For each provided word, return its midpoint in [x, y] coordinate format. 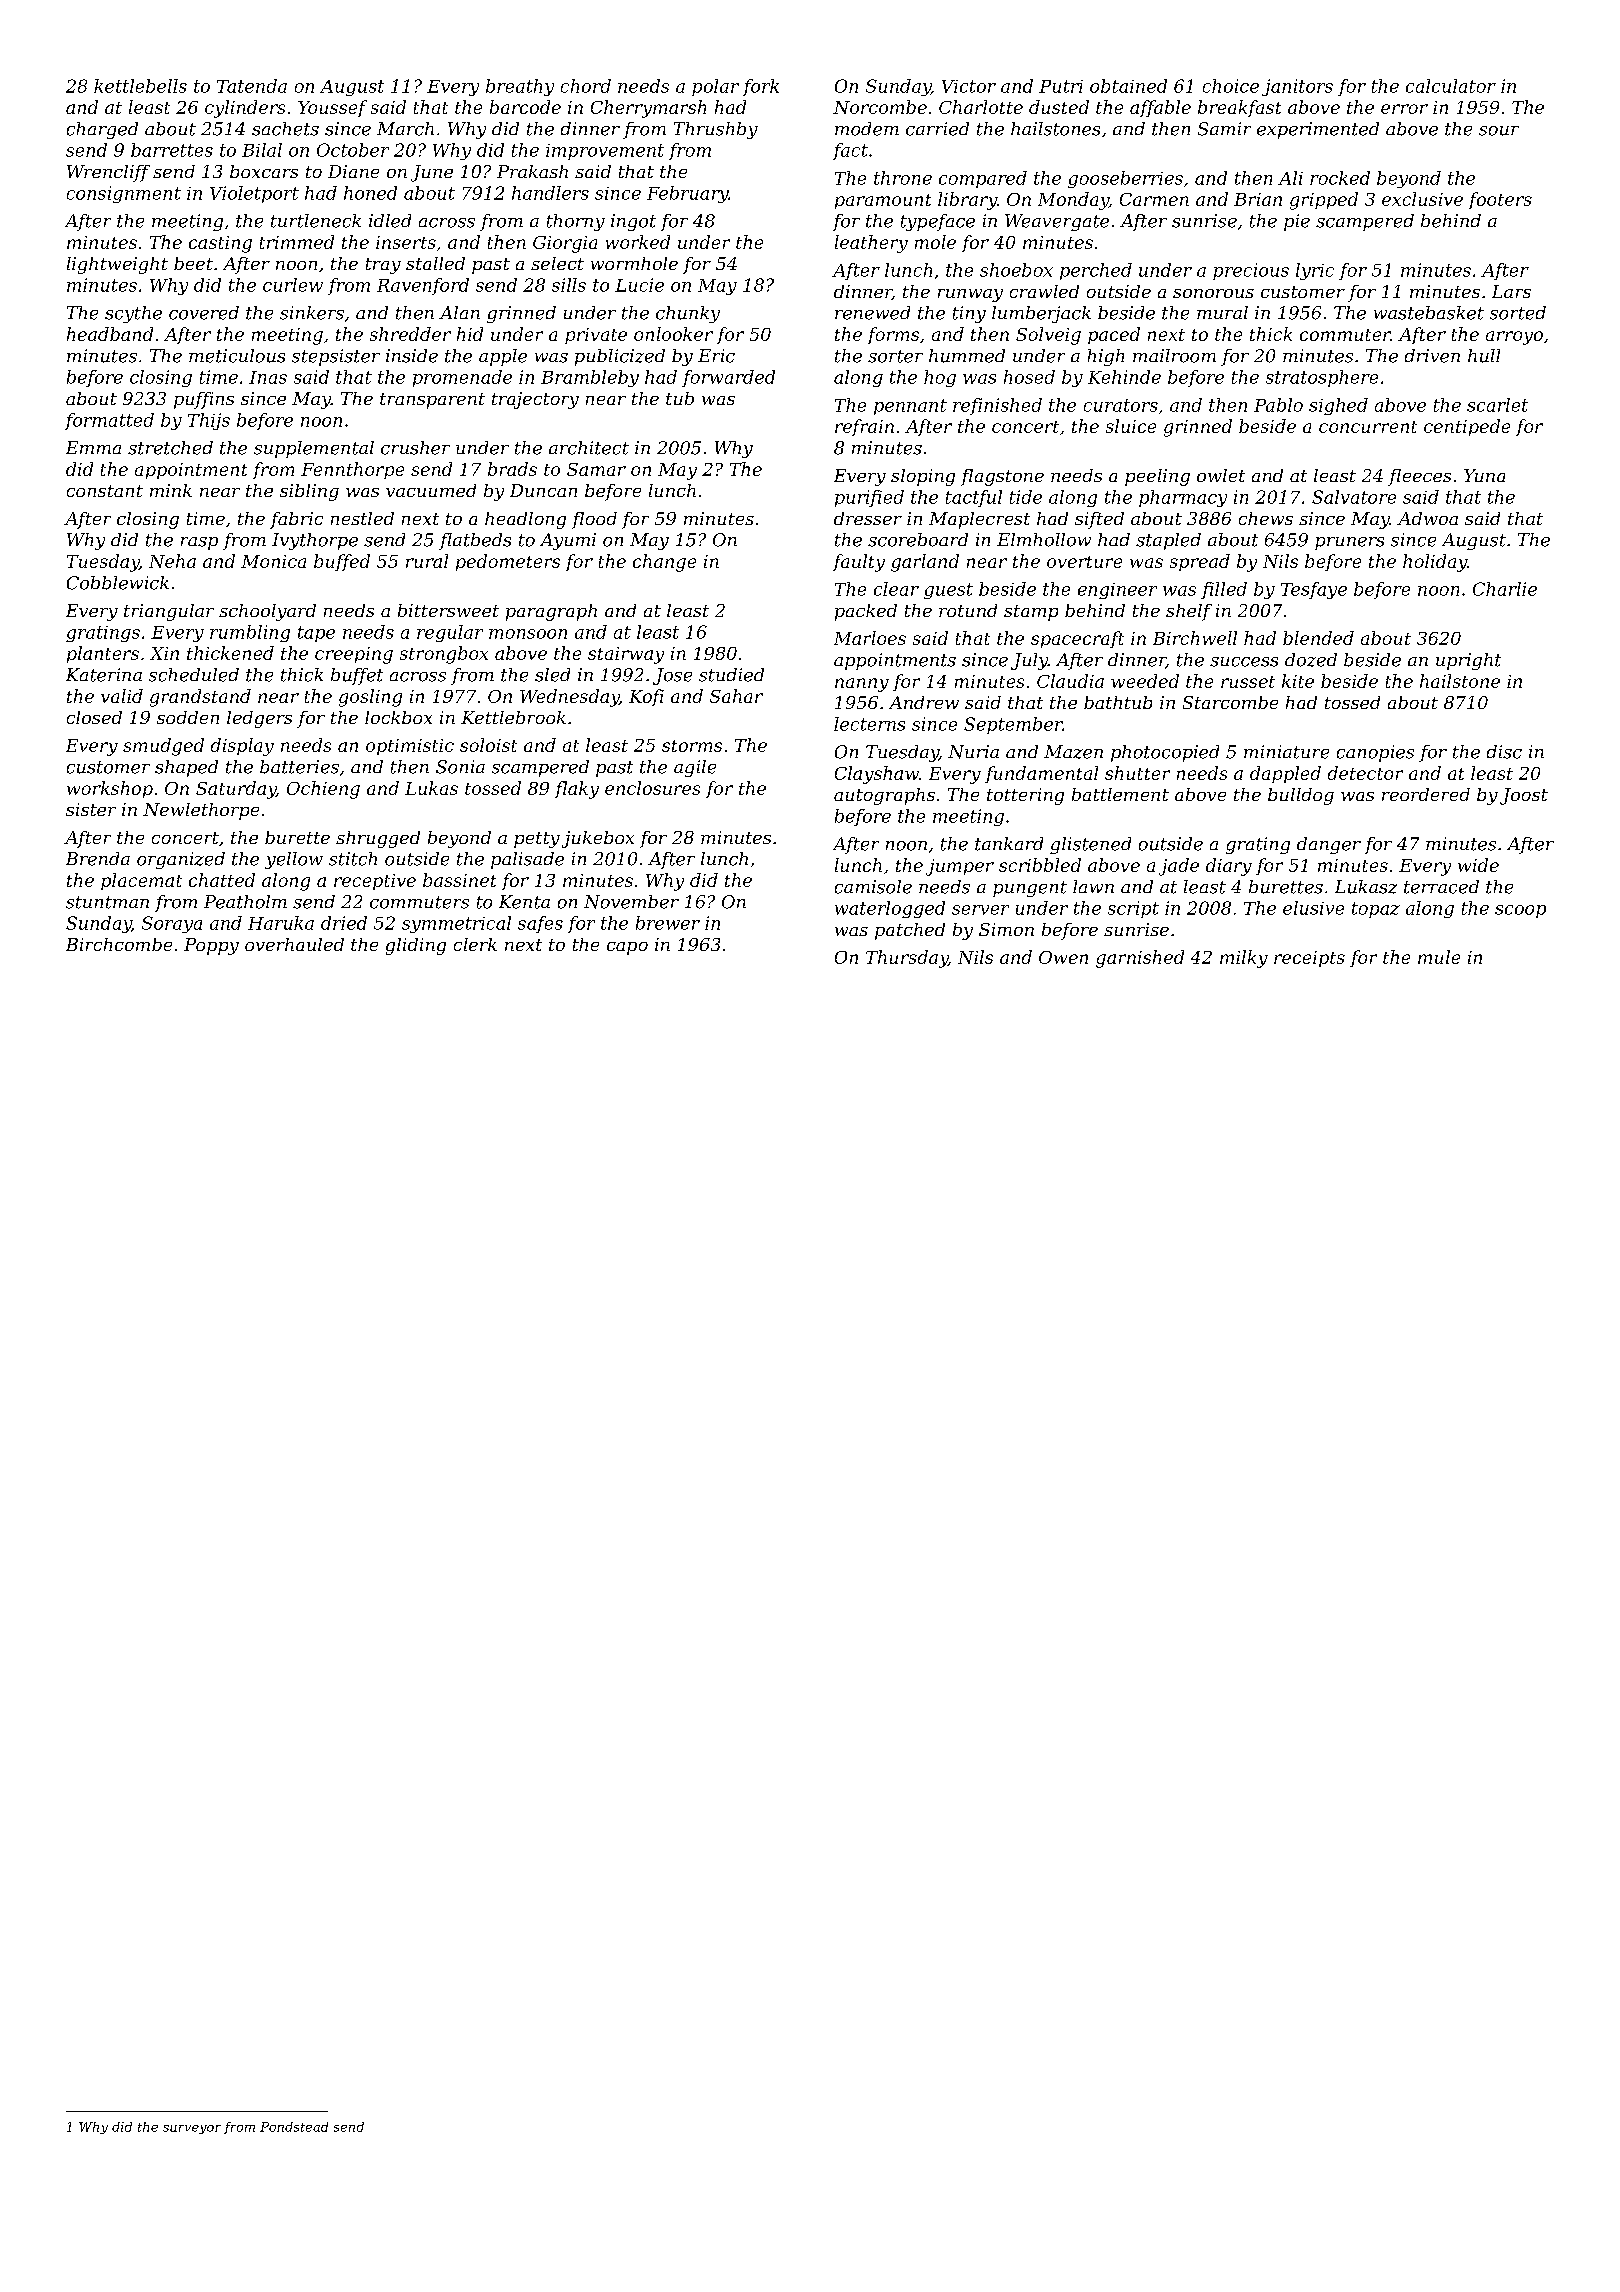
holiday [1435, 563]
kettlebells [140, 86]
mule [1439, 957]
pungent [1030, 889]
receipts [1309, 959]
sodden [188, 717]
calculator [1451, 86]
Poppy [211, 946]
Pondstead [294, 2127]
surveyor [192, 2129]
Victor [969, 86]
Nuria [973, 752]
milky [1244, 959]
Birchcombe [119, 944]
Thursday [907, 959]
